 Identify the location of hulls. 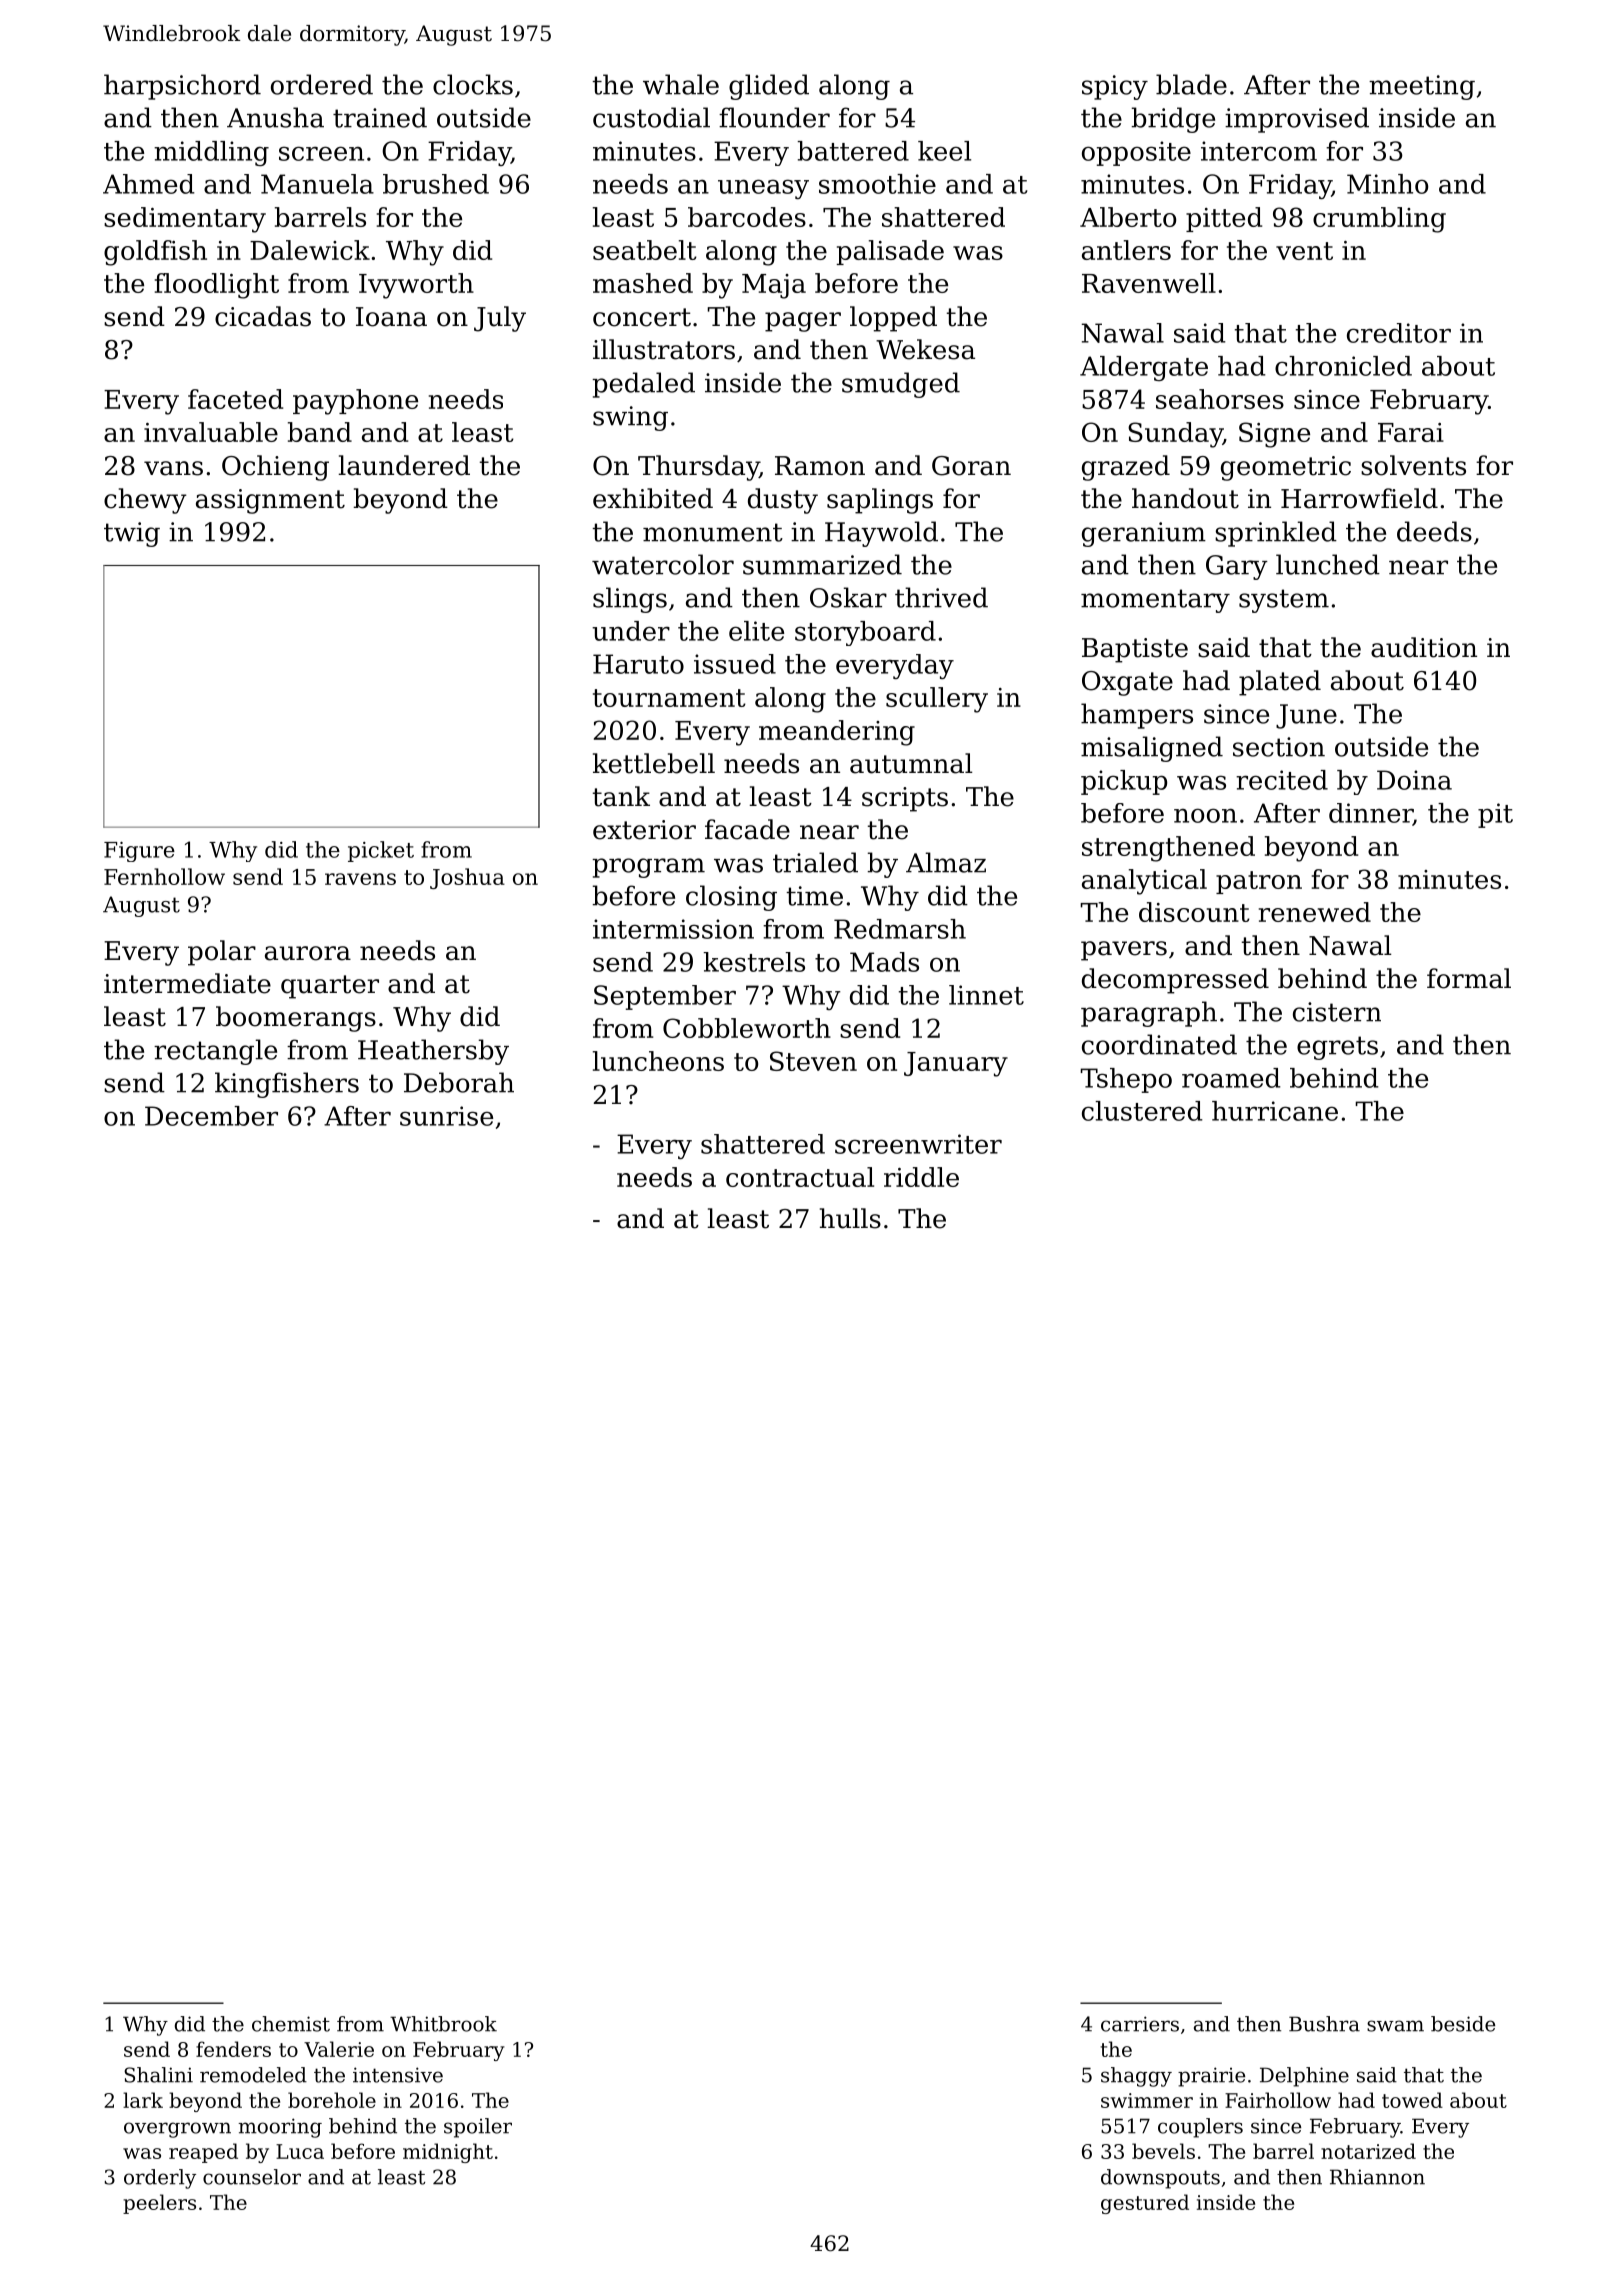
(850, 1218).
